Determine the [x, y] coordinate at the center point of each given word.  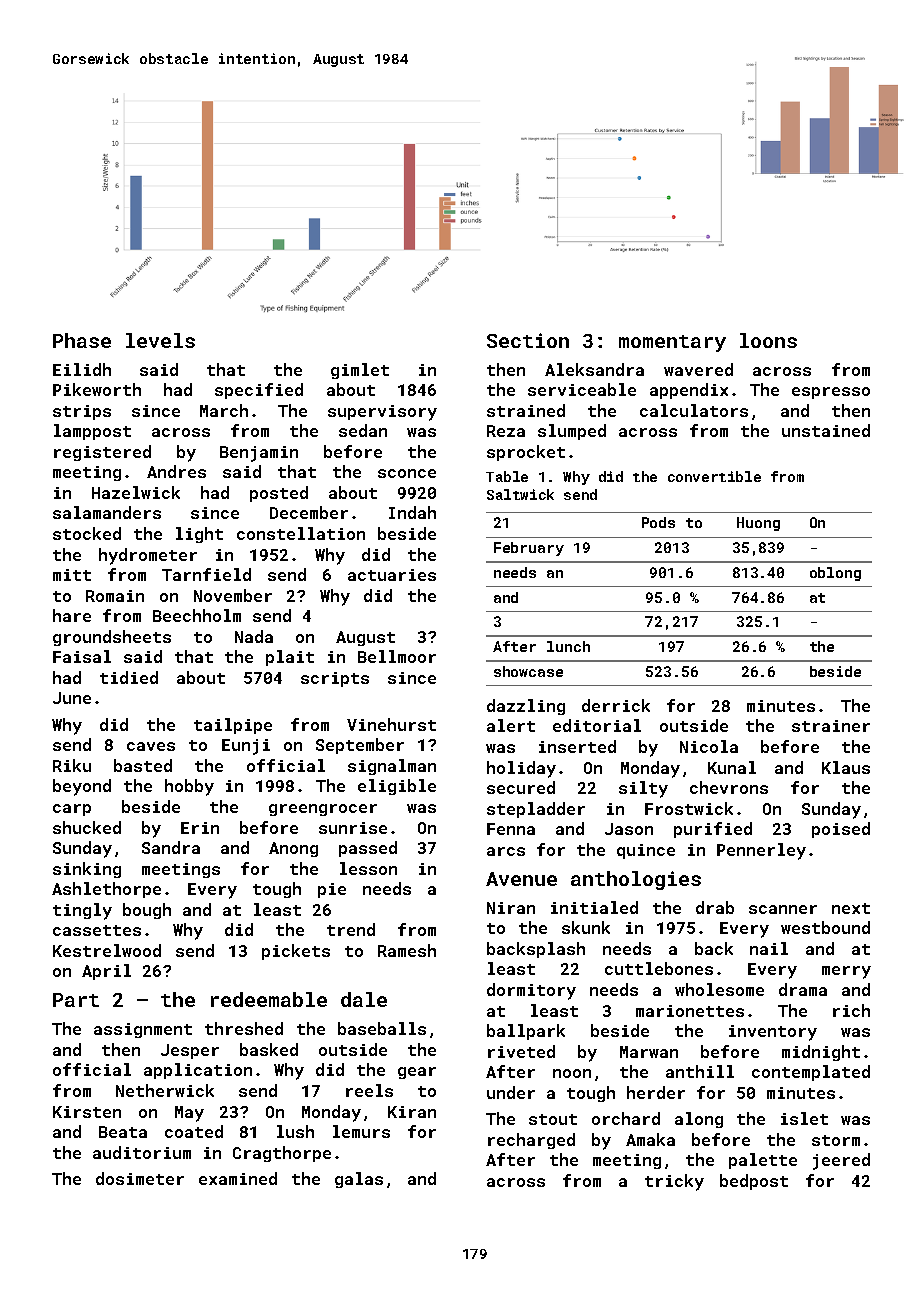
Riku [72, 765]
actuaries [392, 575]
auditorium [142, 1152]
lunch [568, 646]
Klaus [846, 767]
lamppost [92, 432]
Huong [758, 524]
